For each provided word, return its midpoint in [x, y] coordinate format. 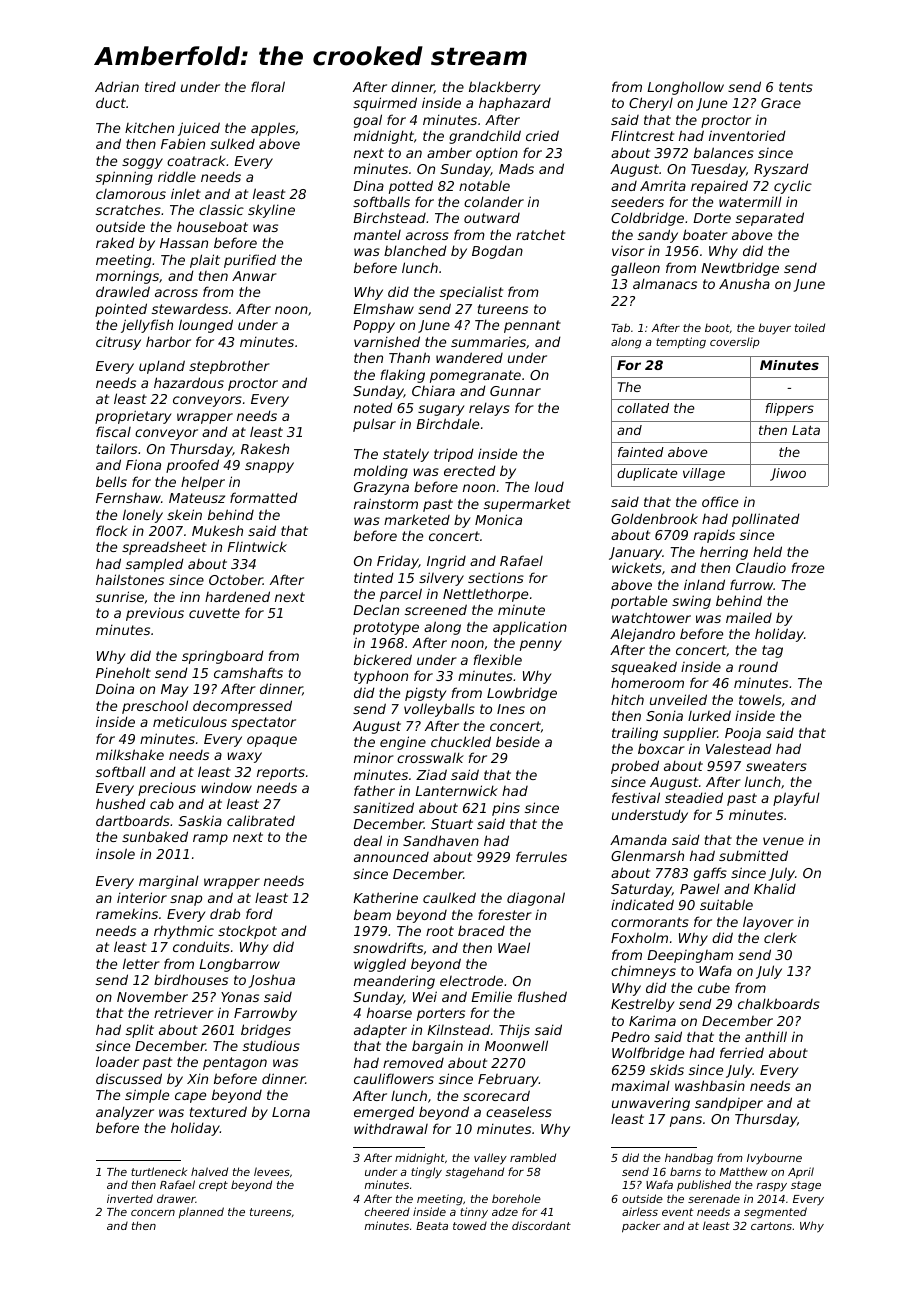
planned [201, 1212]
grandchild [485, 137]
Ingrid [446, 562]
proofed [192, 466]
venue [783, 841]
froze [808, 567]
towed [470, 1225]
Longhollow [685, 88]
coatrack [196, 160]
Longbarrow [239, 965]
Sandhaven [441, 840]
